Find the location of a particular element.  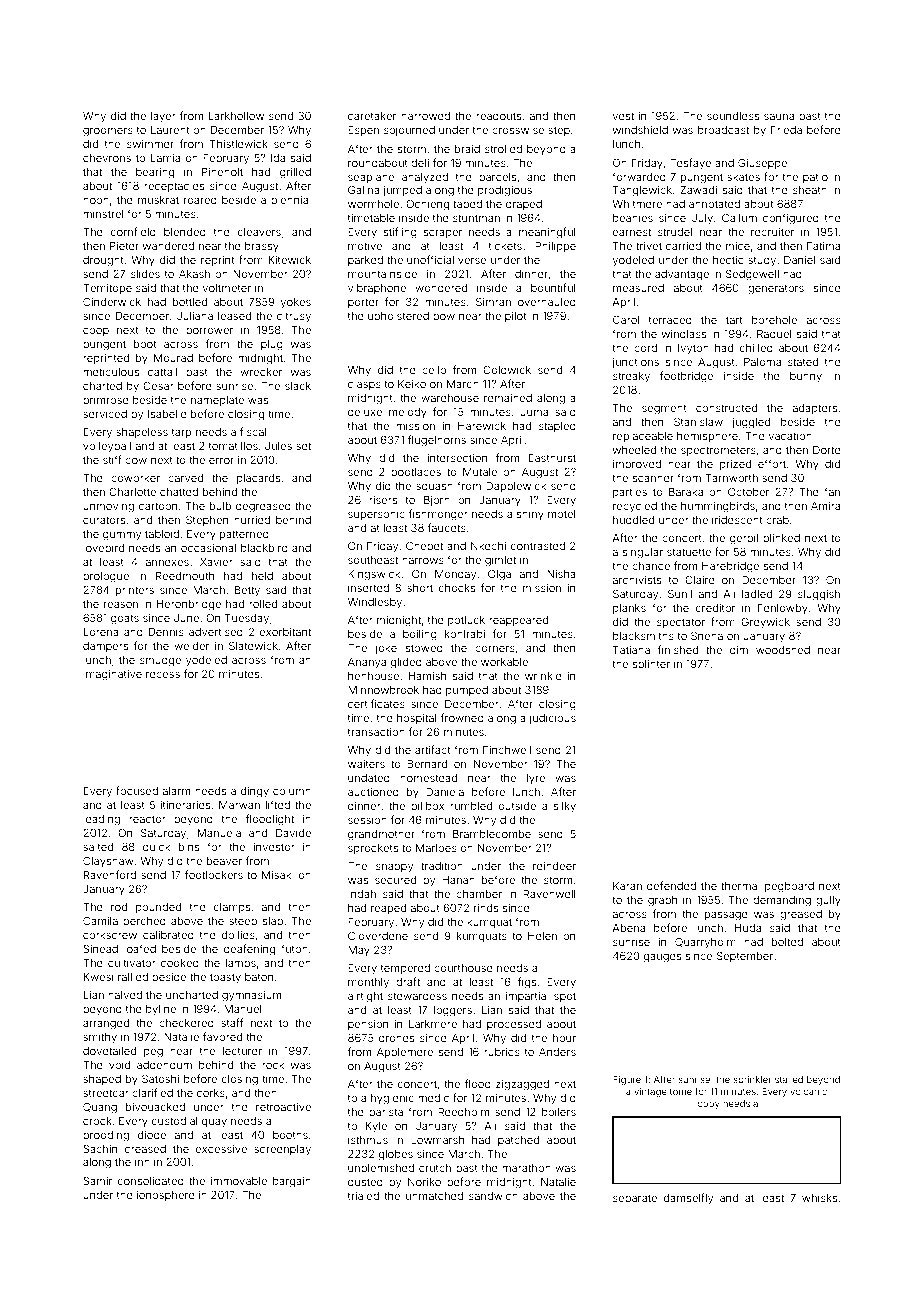

Giuseppe is located at coordinates (762, 164).
